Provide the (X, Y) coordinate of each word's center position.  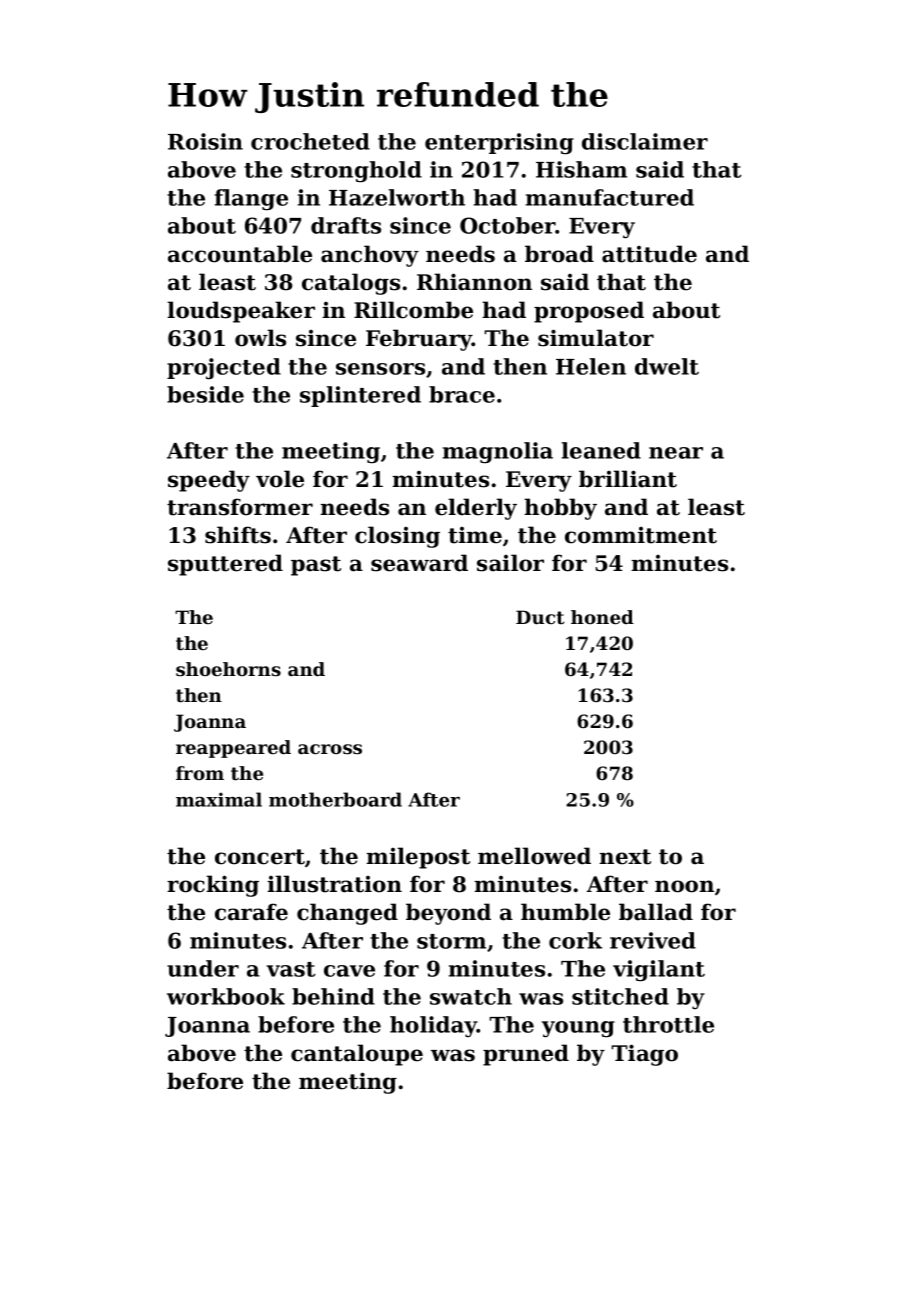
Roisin (205, 141)
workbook (226, 996)
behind (333, 996)
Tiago (644, 1055)
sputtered (225, 565)
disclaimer (645, 141)
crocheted (310, 141)
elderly (476, 509)
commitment (641, 535)
